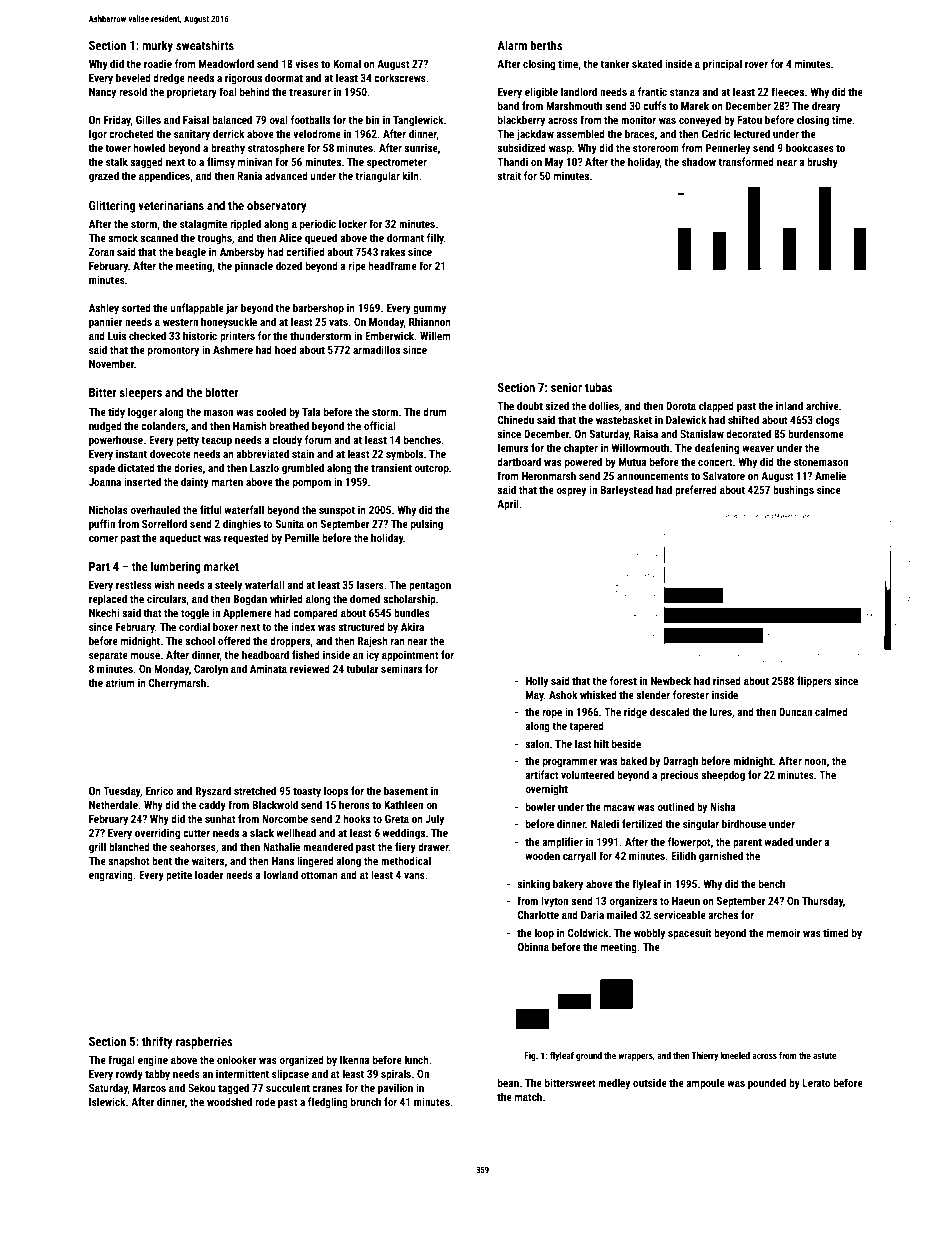 Image resolution: width=952 pixels, height=1233 pixels. What do you see at coordinates (242, 1073) in the page?
I see `intermittent` at bounding box center [242, 1073].
